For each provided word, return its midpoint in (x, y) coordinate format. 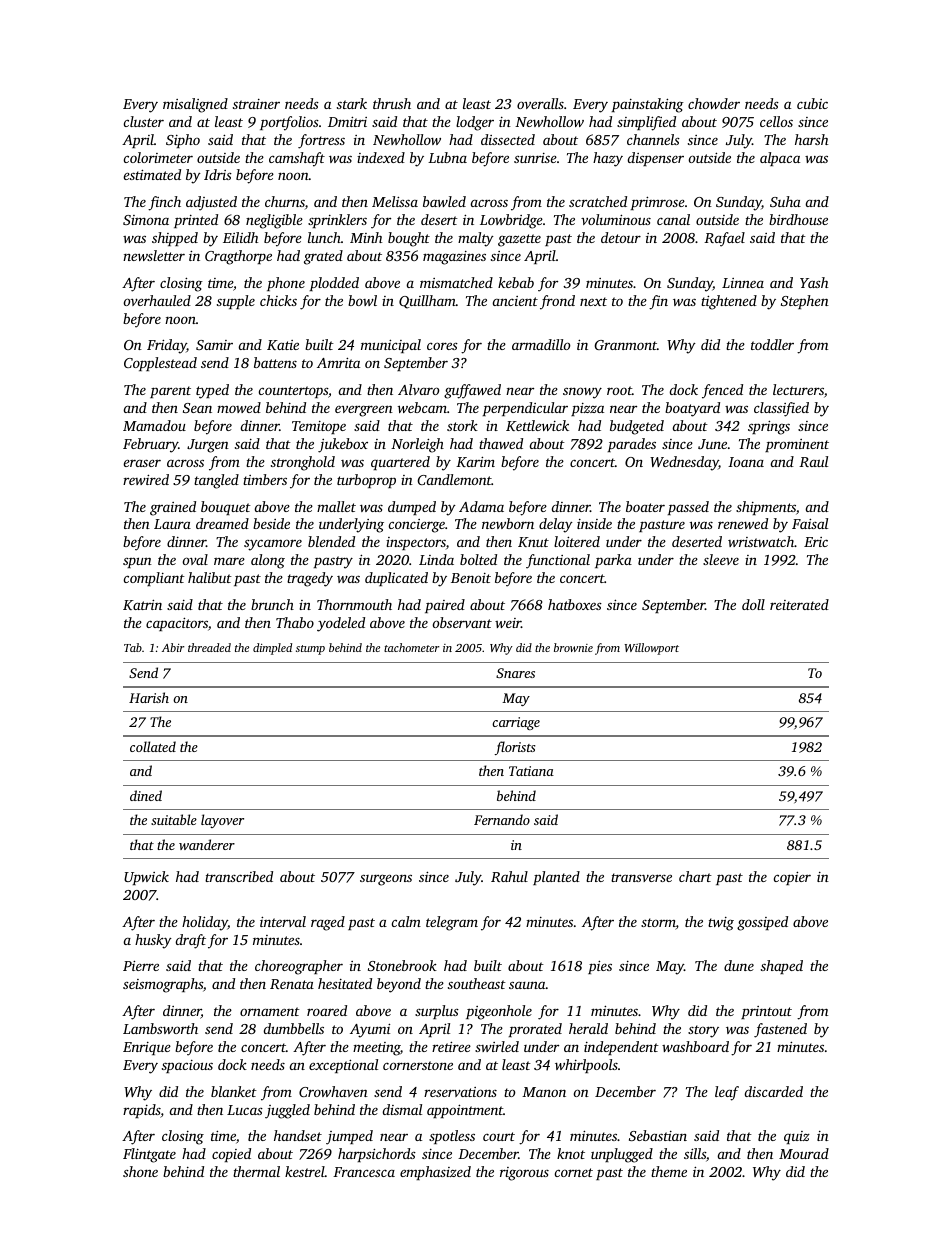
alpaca (780, 159)
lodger (475, 123)
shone (140, 1171)
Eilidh (240, 237)
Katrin (142, 604)
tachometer (411, 647)
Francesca (364, 1172)
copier (792, 878)
